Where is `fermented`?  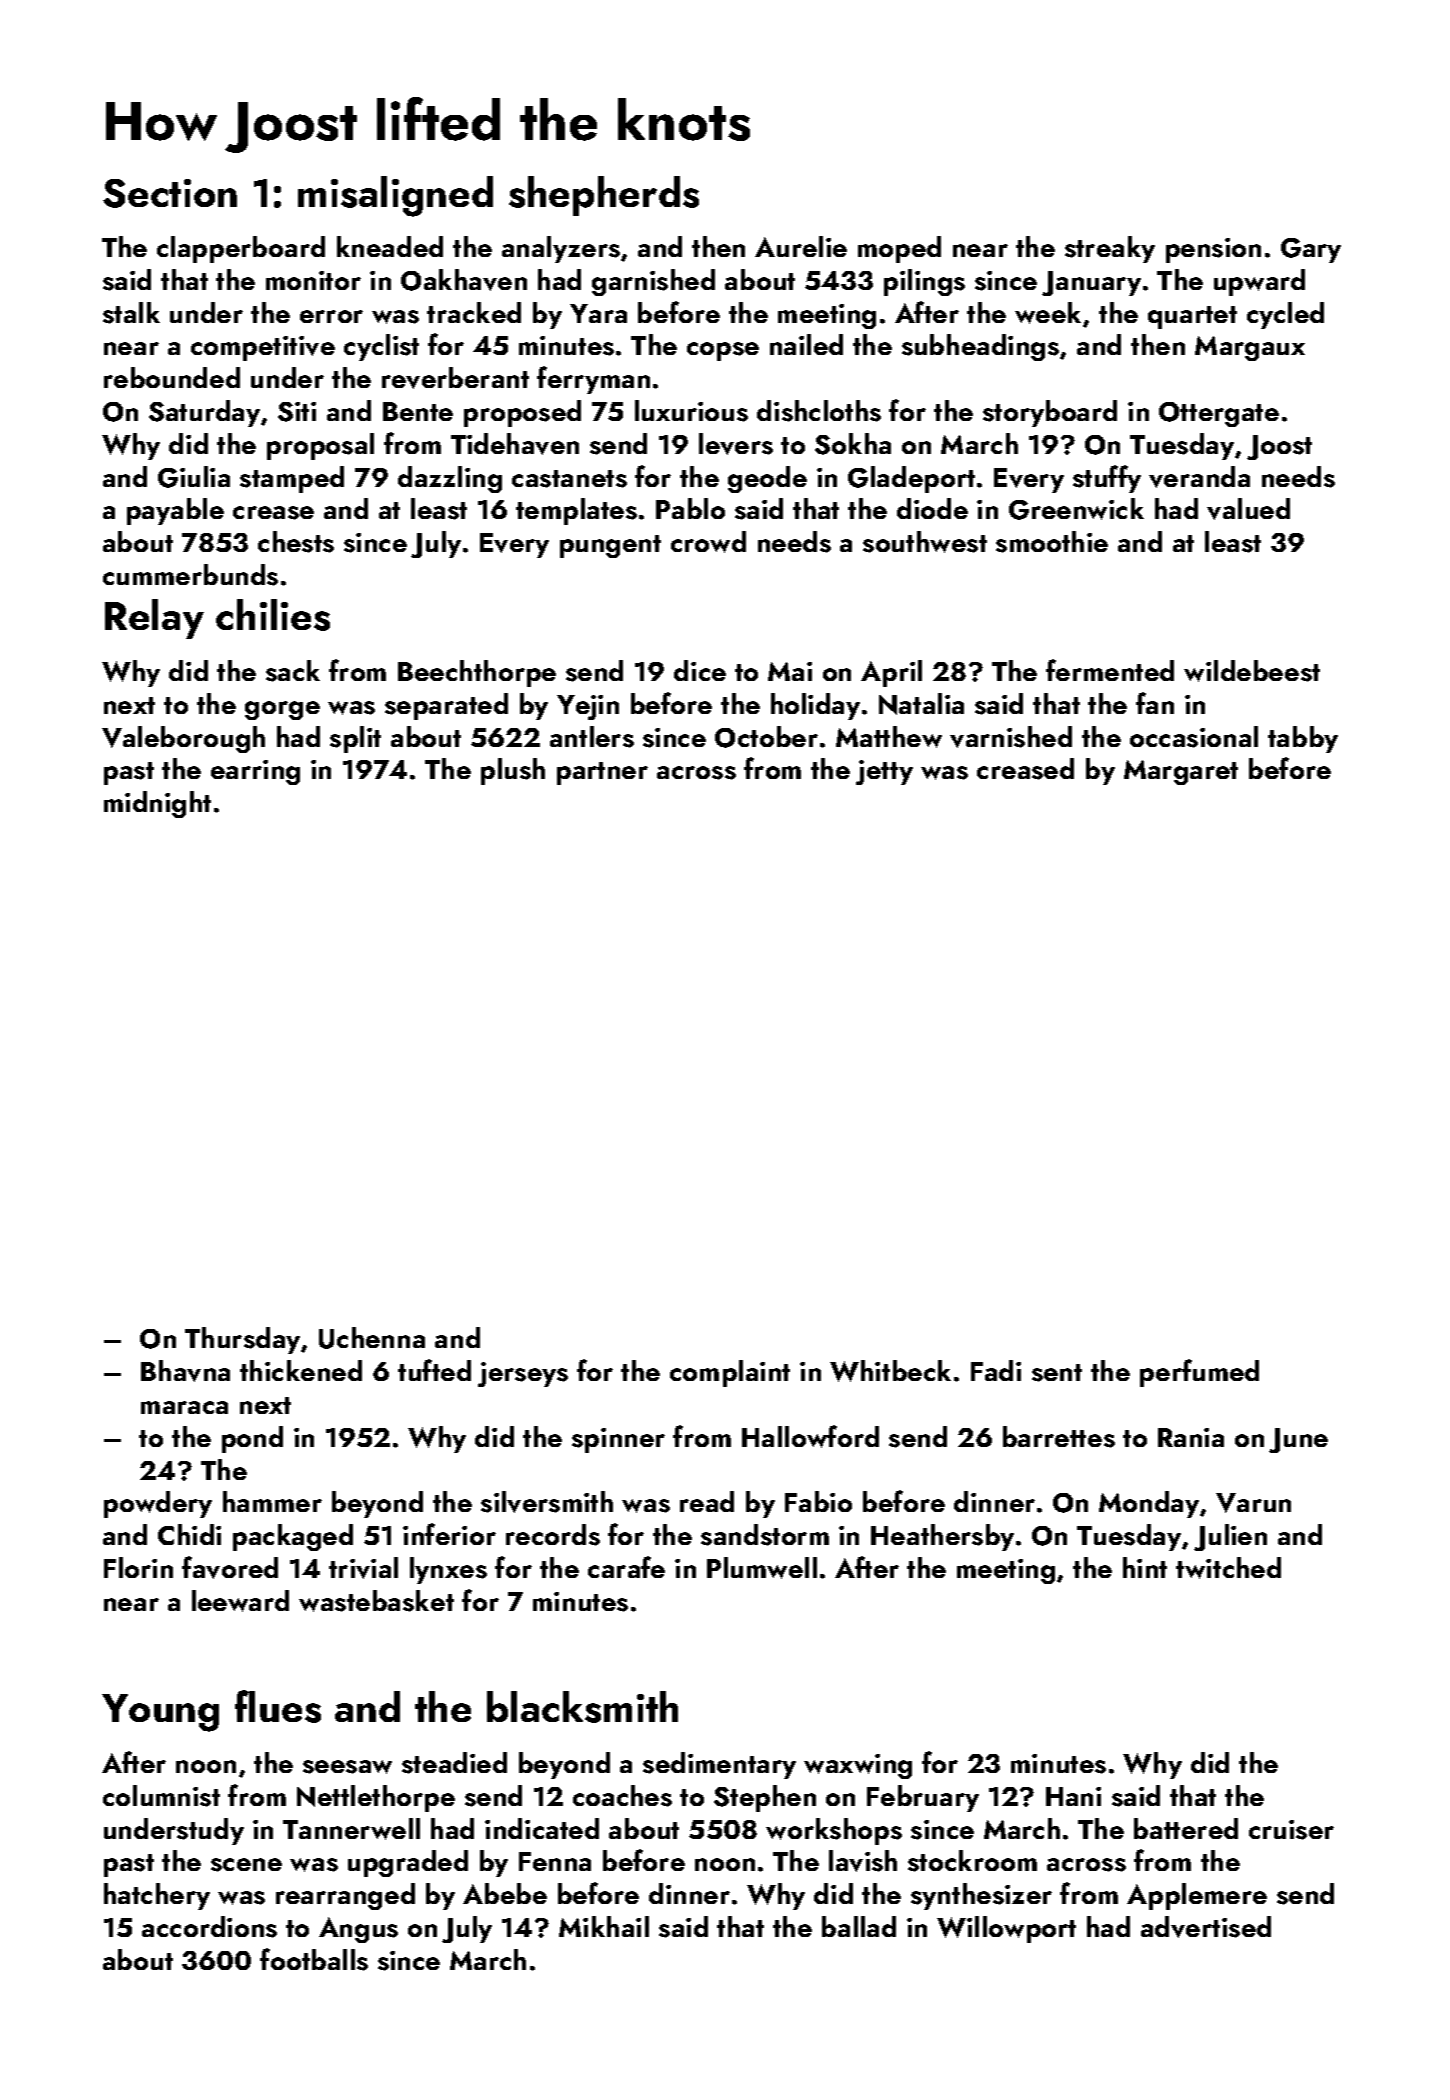 fermented is located at coordinates (1110, 670).
